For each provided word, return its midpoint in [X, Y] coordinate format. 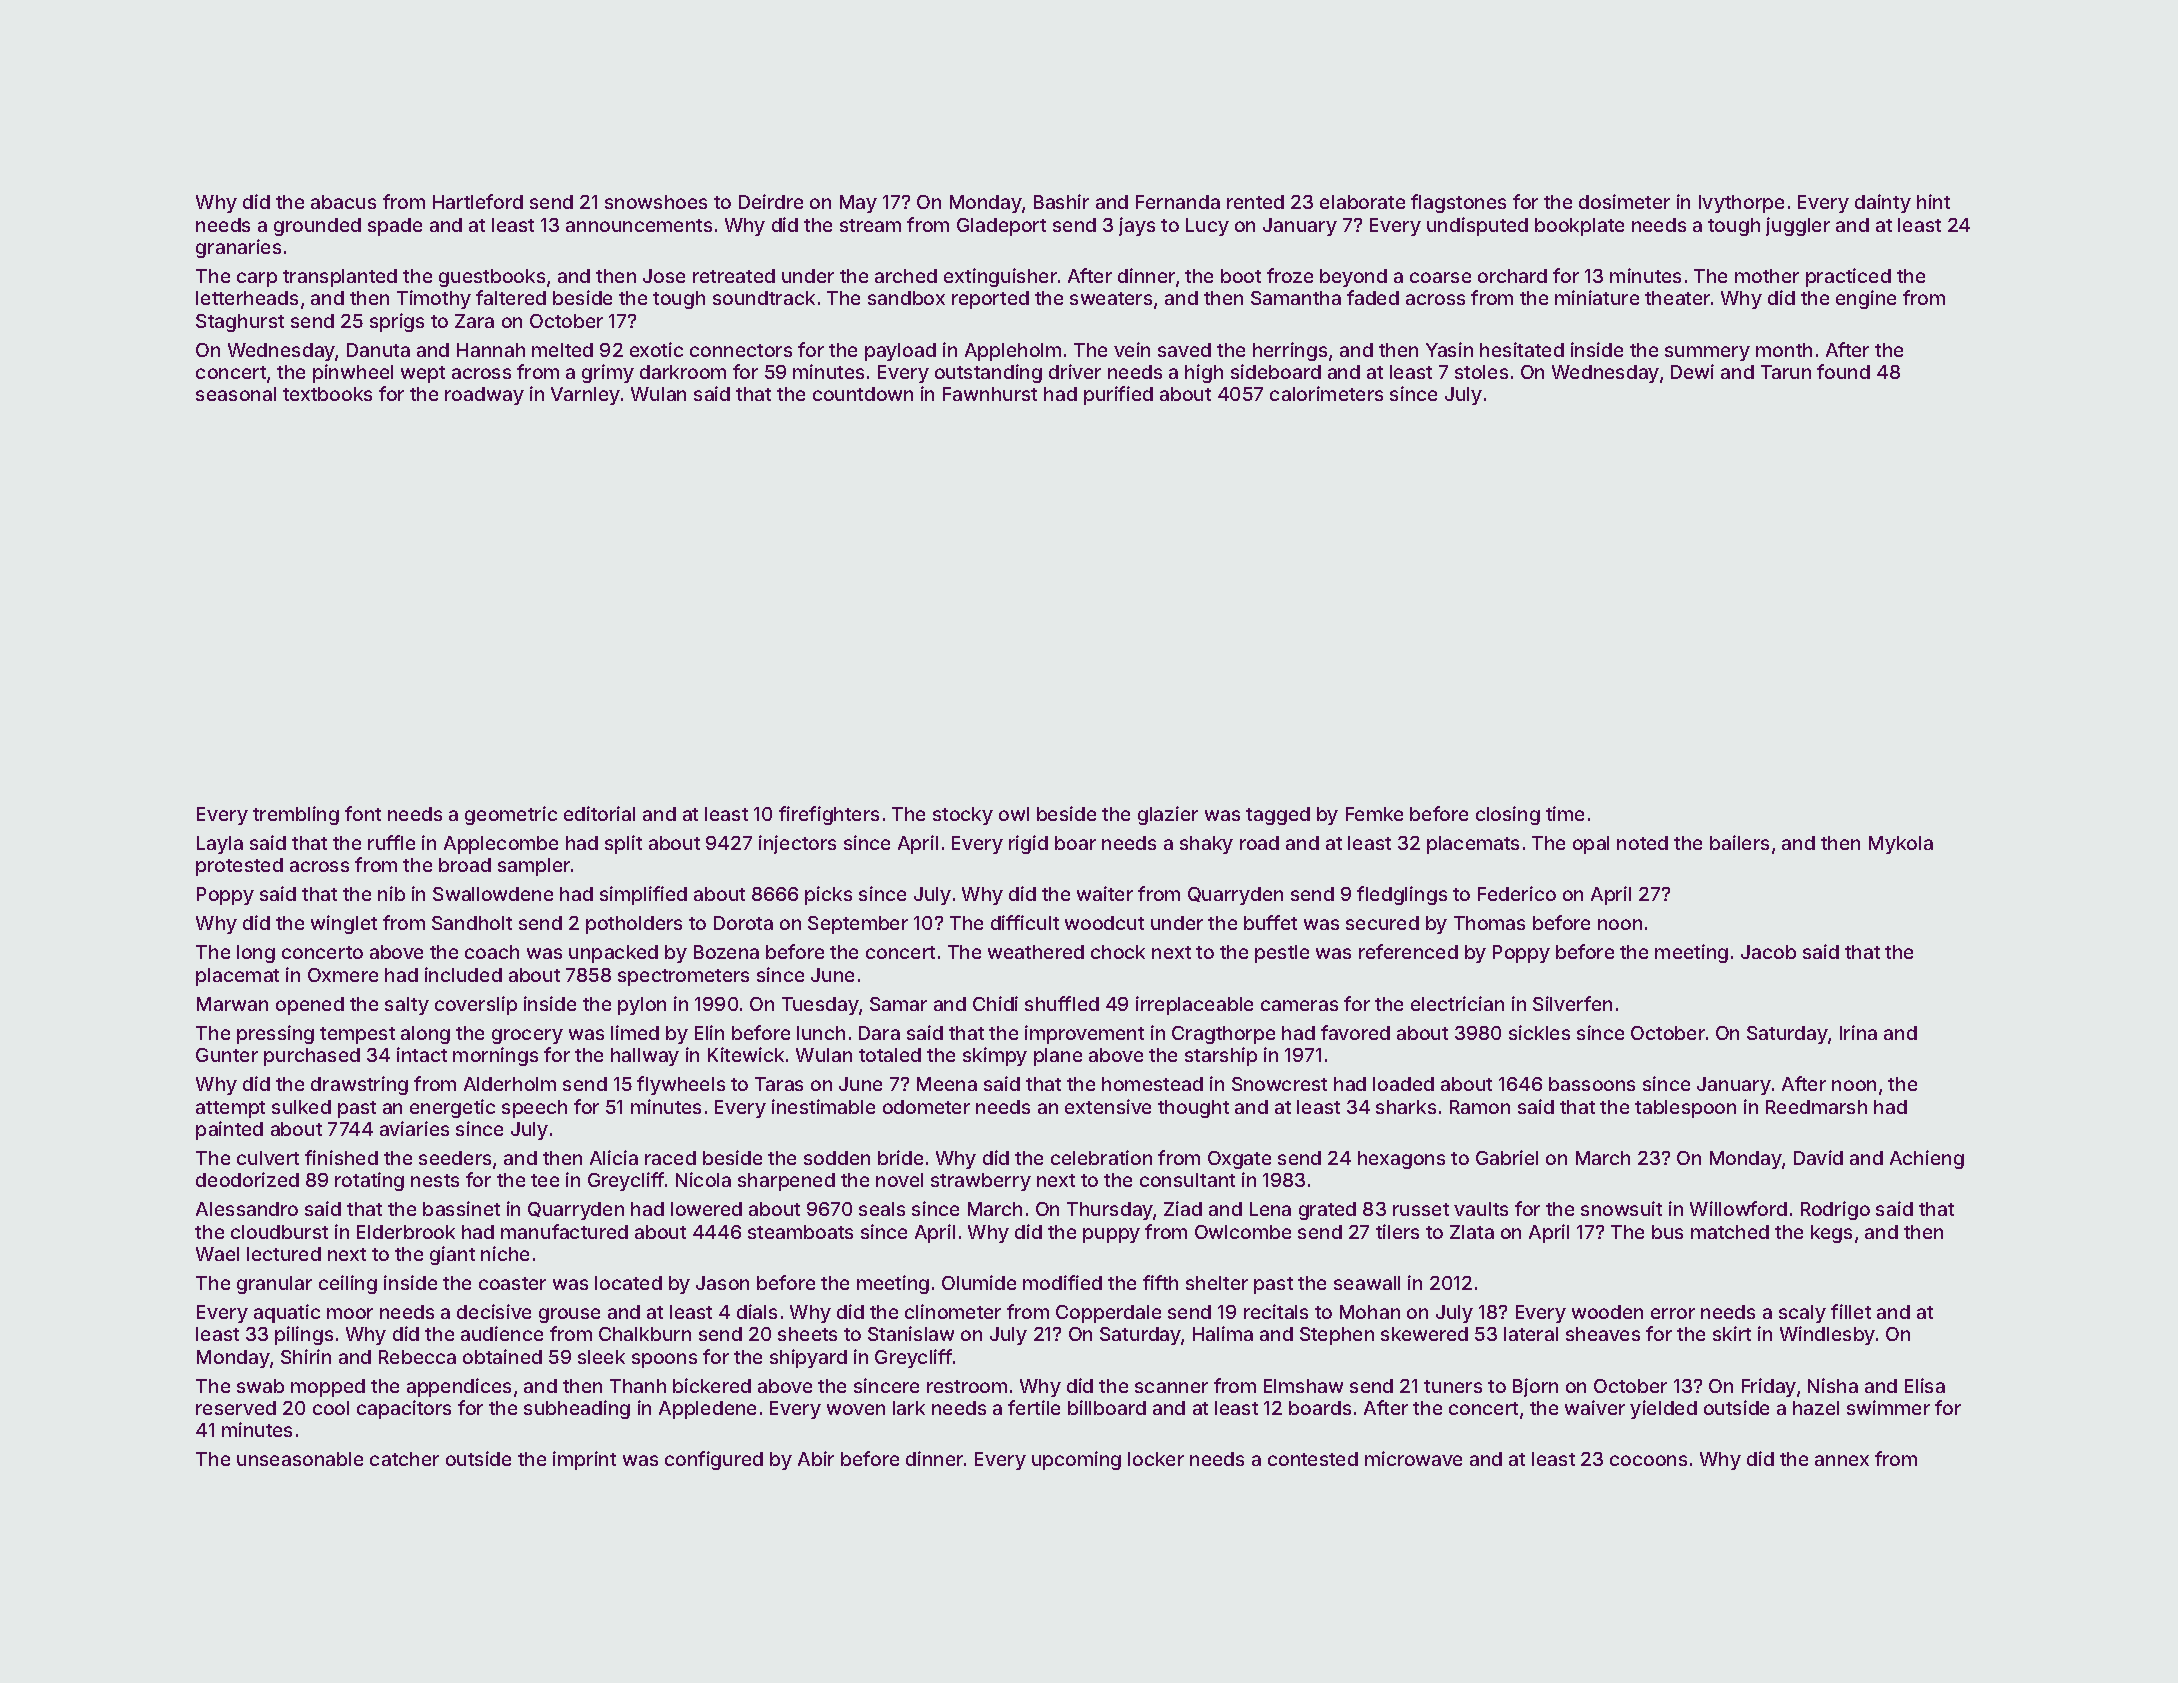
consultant [1187, 1180]
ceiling [348, 1284]
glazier [1168, 815]
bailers [1739, 842]
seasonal [236, 394]
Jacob [1768, 952]
